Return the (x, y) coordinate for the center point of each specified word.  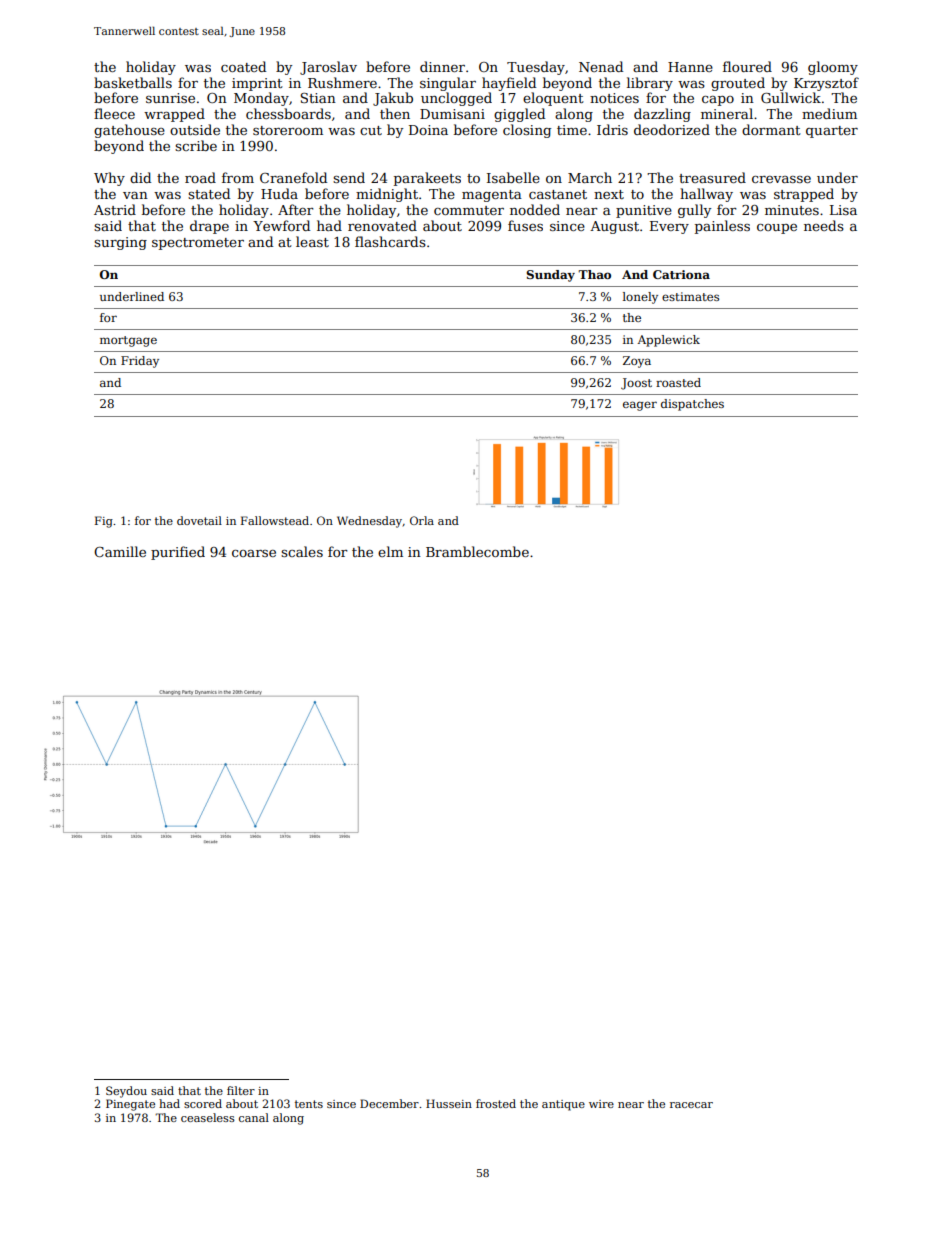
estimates (690, 296)
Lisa (843, 210)
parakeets (427, 179)
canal (254, 1117)
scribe (196, 145)
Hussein (449, 1103)
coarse (254, 553)
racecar (691, 1105)
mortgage (128, 341)
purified (178, 553)
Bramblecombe (477, 551)
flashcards (390, 241)
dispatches (692, 405)
